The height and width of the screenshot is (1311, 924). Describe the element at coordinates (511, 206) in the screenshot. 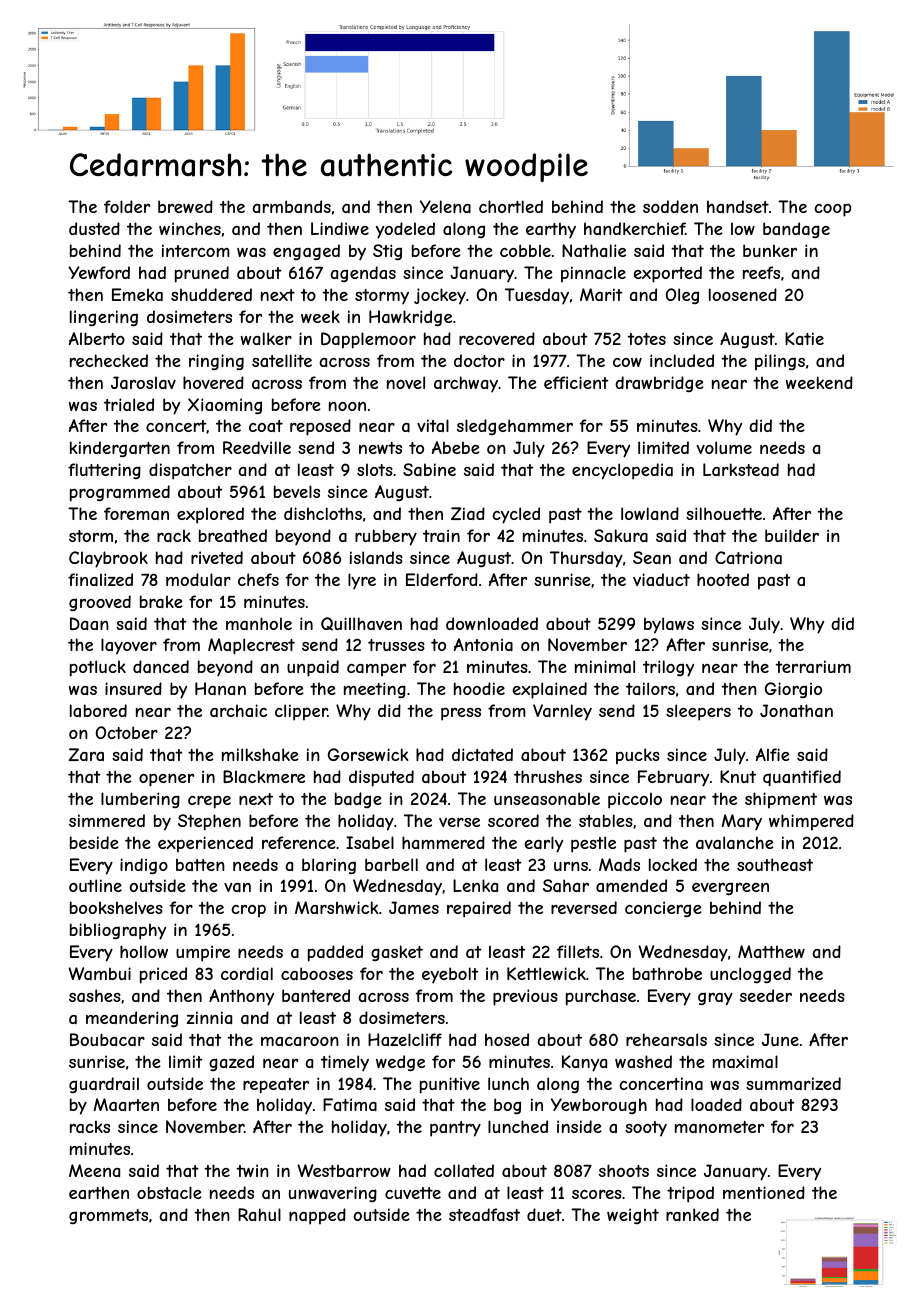

I see `chortled` at that location.
